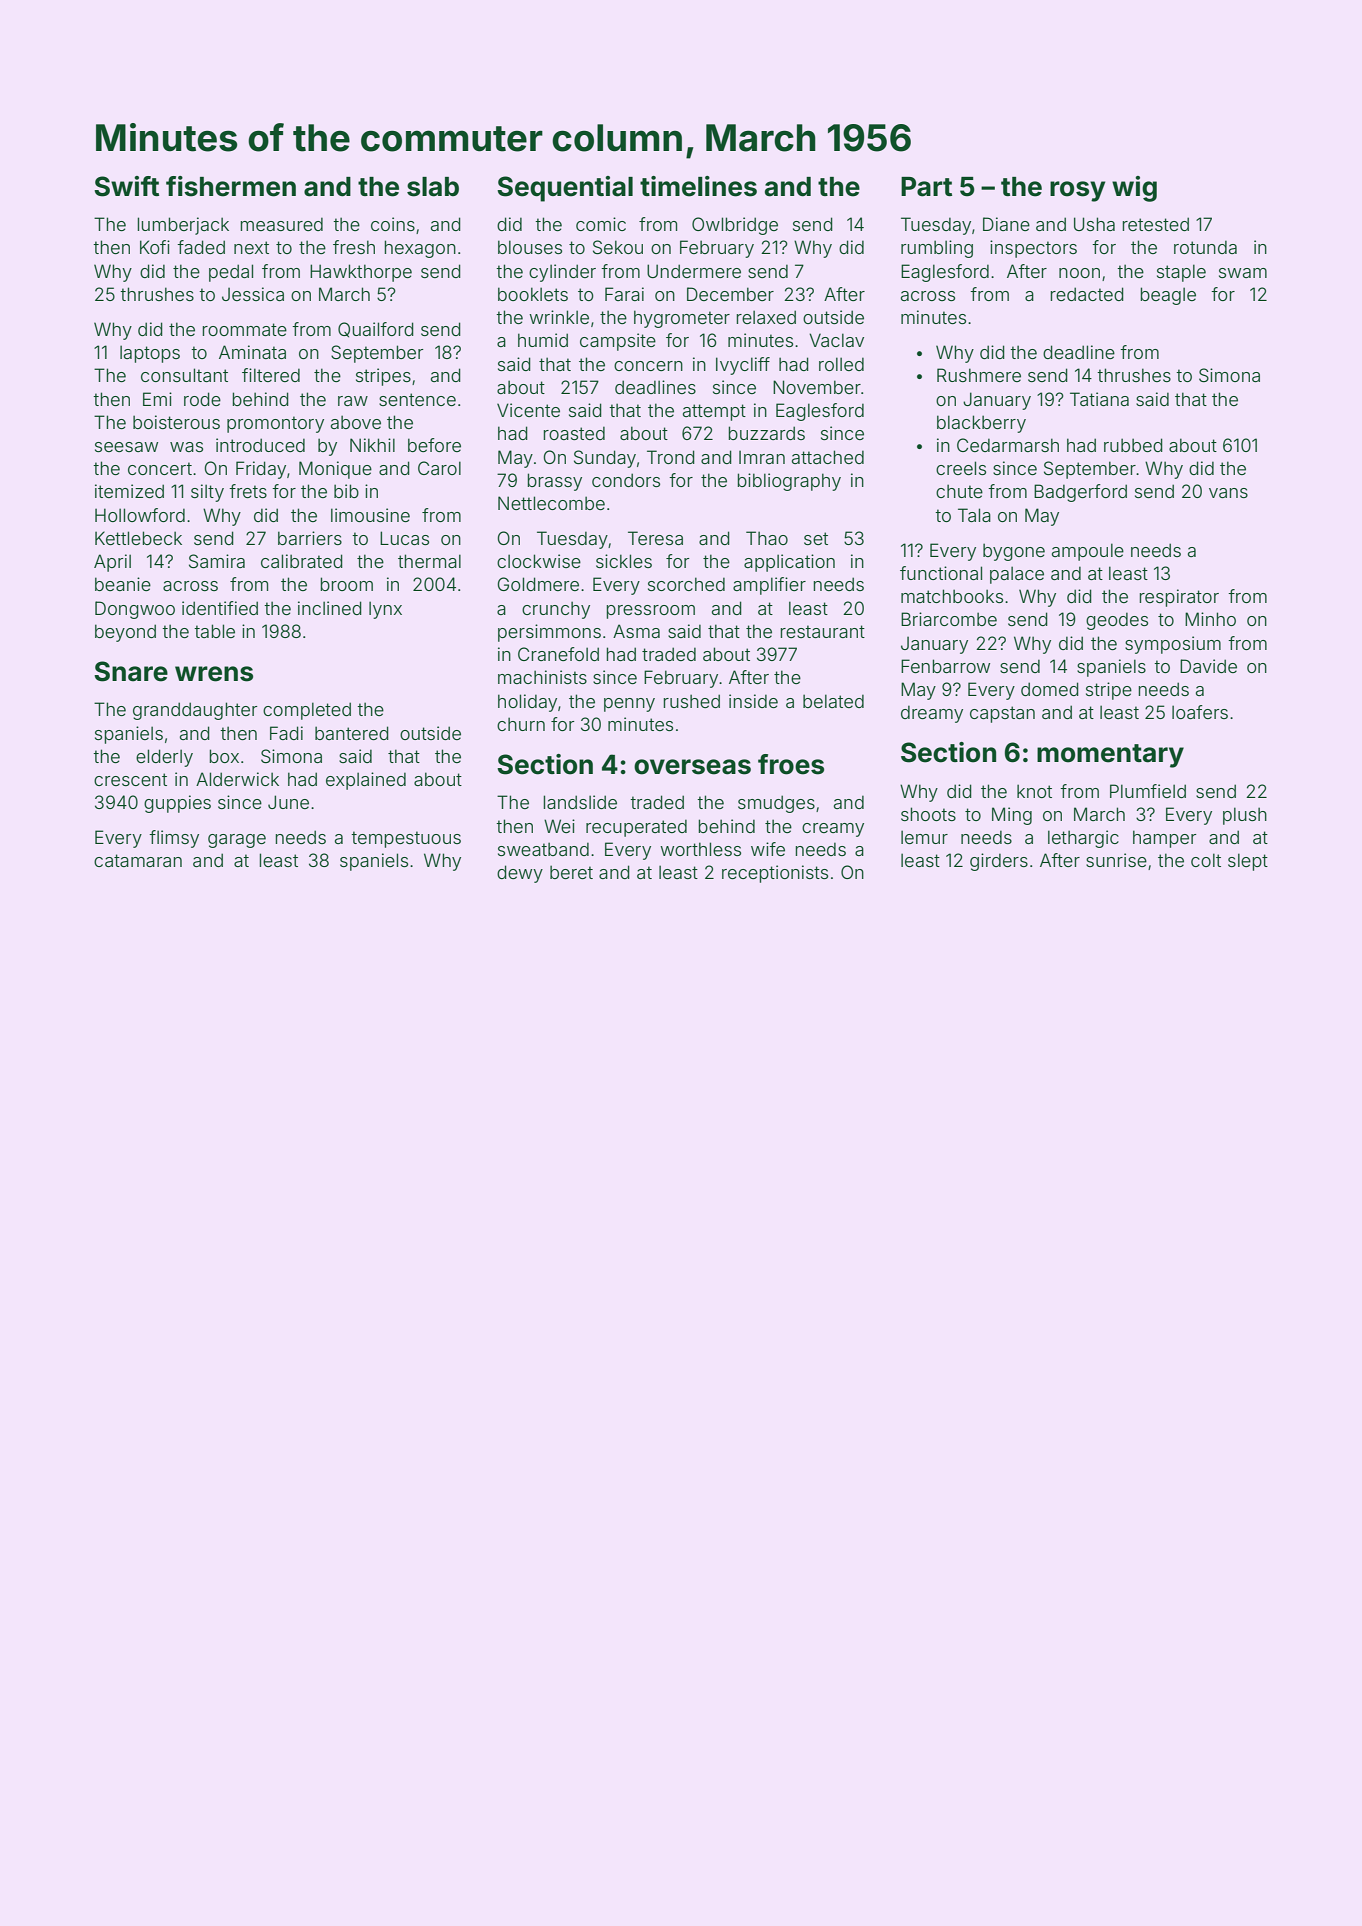  Describe the element at coordinates (1243, 273) in the image. I see `swam` at that location.
